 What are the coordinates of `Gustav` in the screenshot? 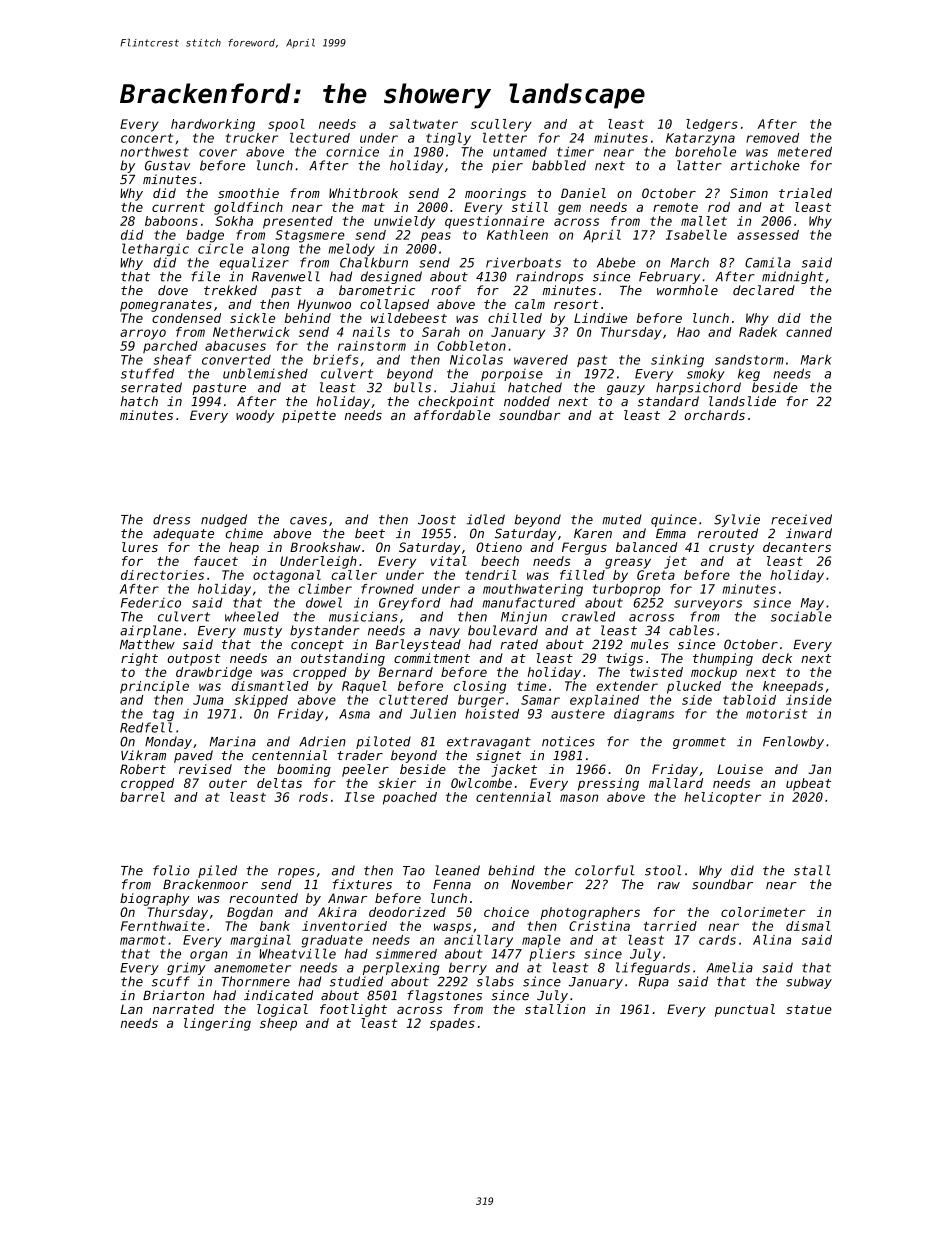 It's located at (168, 165).
